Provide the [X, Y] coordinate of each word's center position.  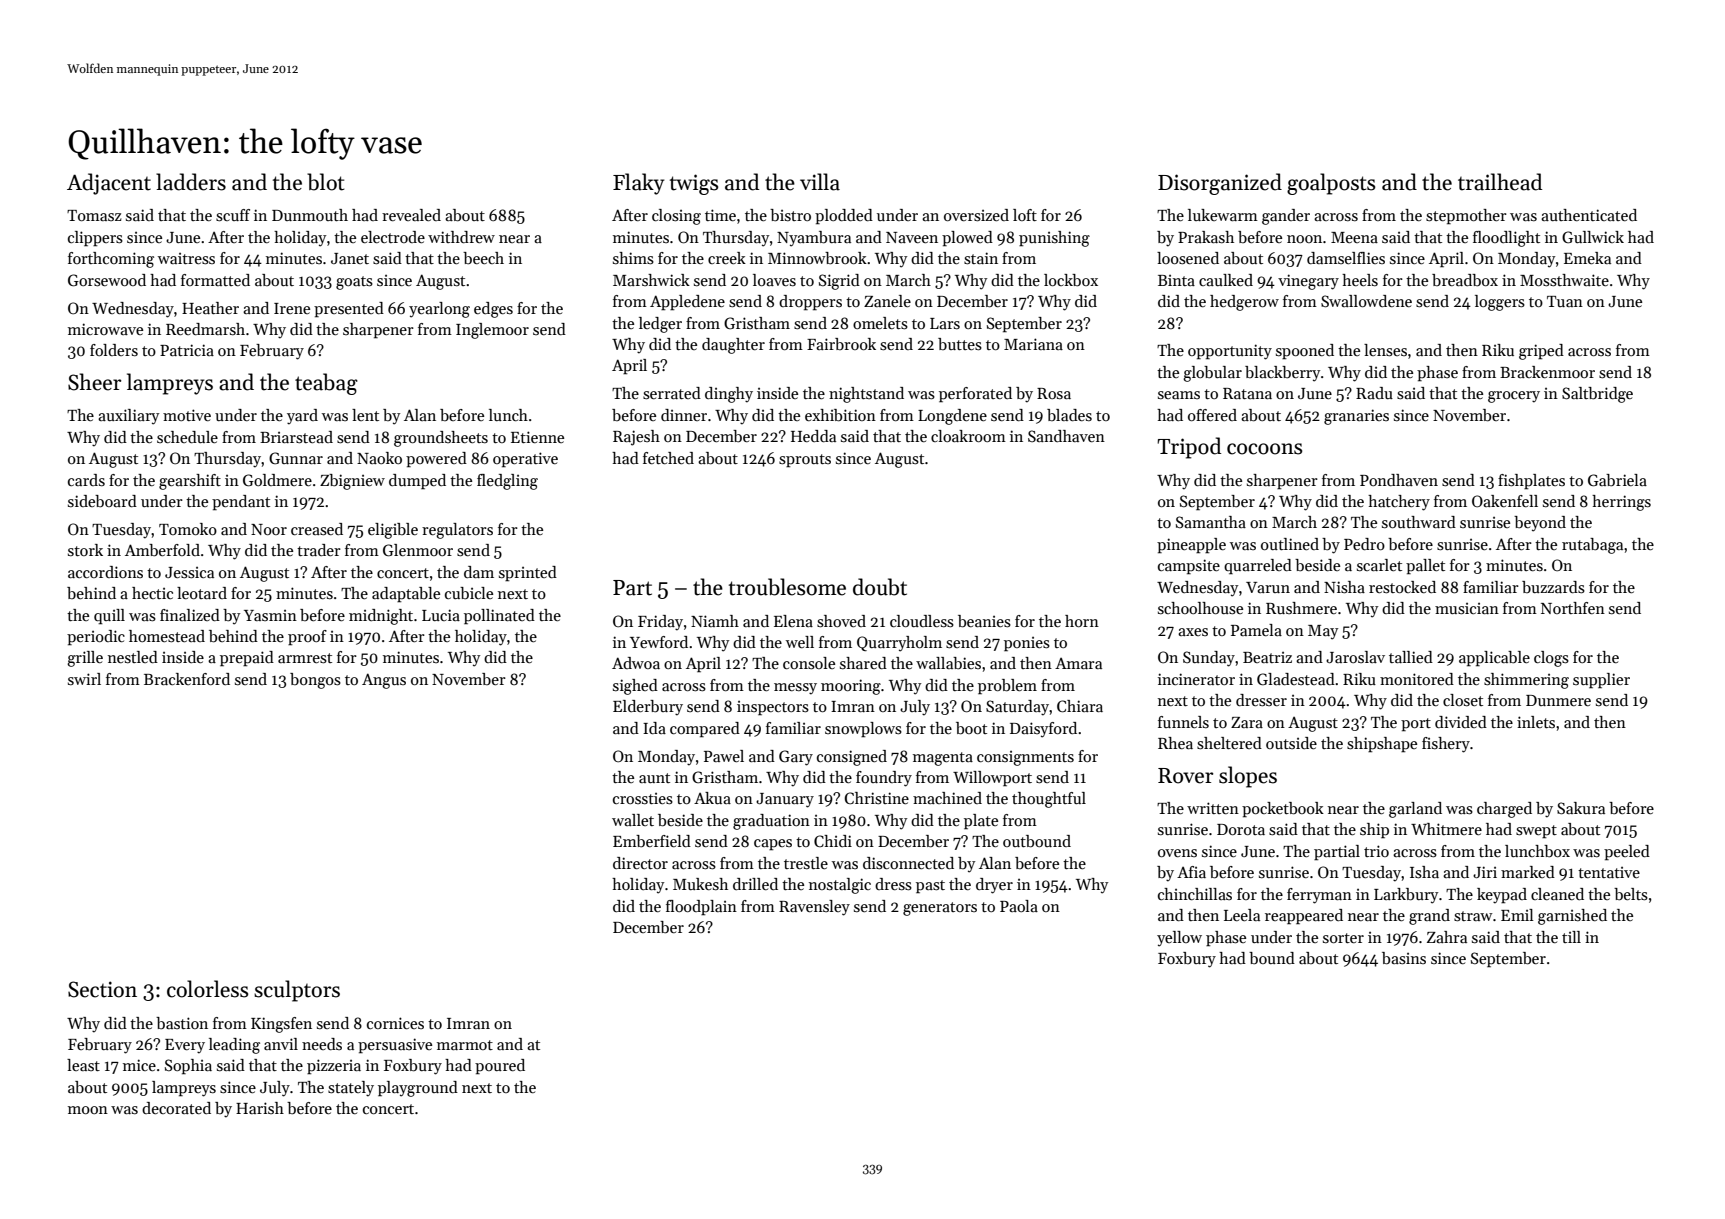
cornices [395, 1023]
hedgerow [1244, 303]
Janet [350, 258]
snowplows [863, 730]
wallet [633, 820]
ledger [660, 325]
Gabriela [1617, 480]
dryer [994, 886]
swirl [84, 679]
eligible [393, 531]
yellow [1179, 939]
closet [1463, 700]
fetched [668, 458]
